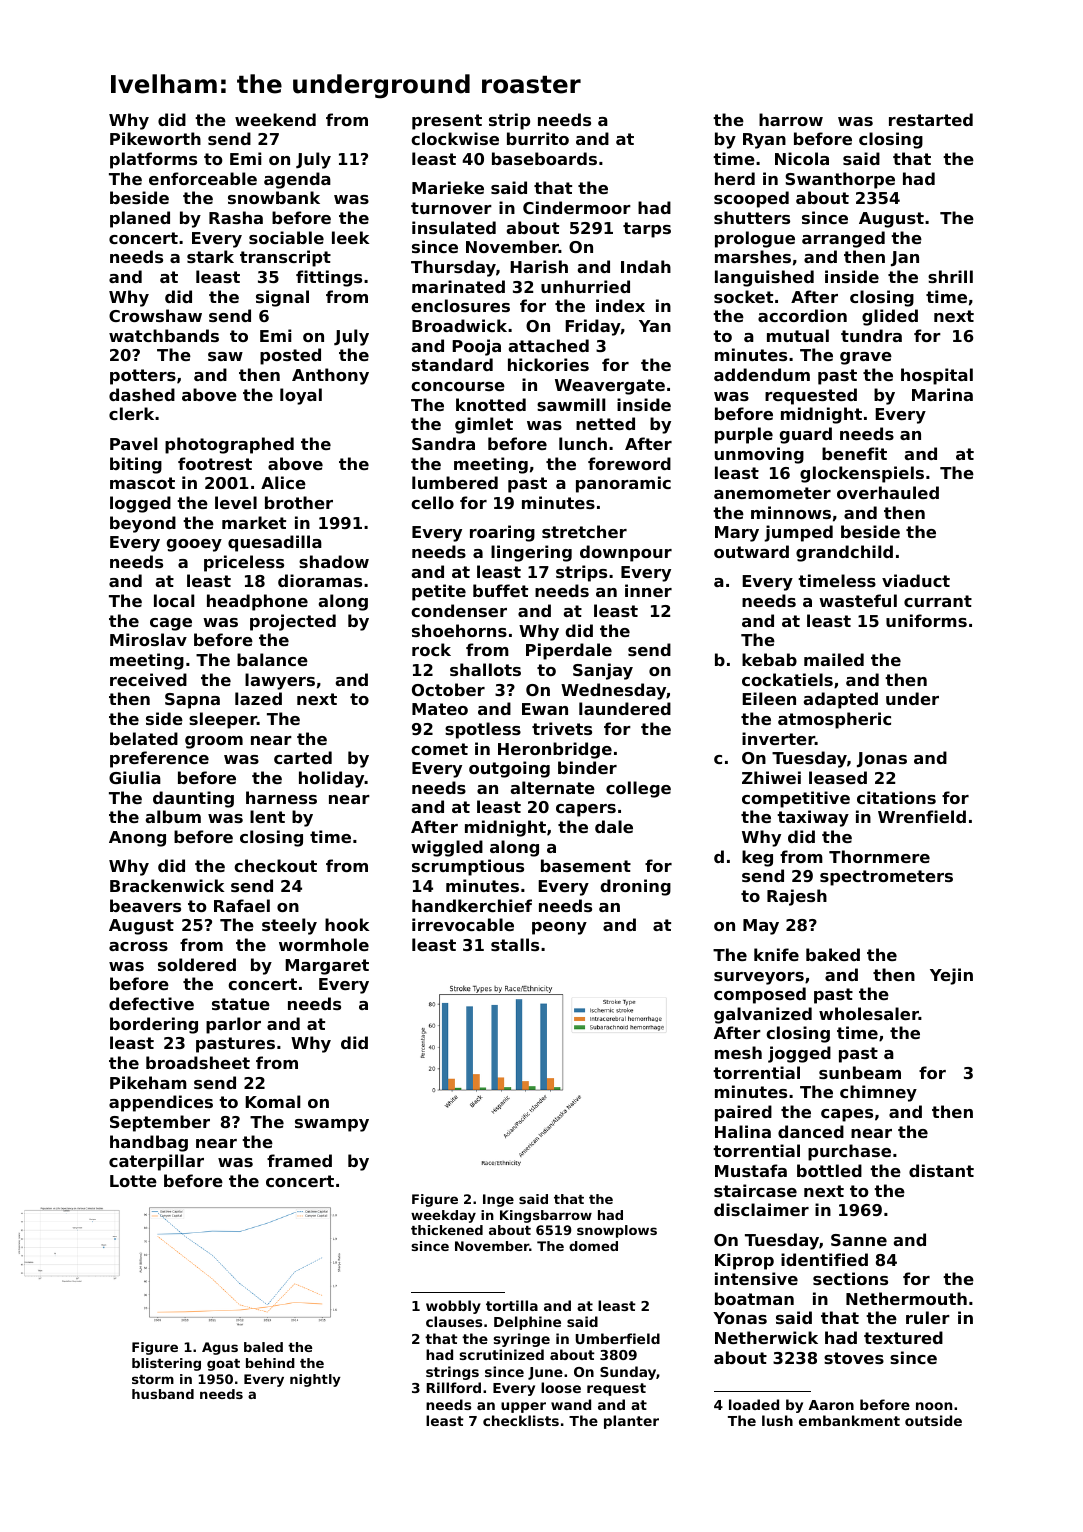 The height and width of the page is (1532, 1083). What do you see at coordinates (133, 1181) in the page?
I see `Lotte` at bounding box center [133, 1181].
